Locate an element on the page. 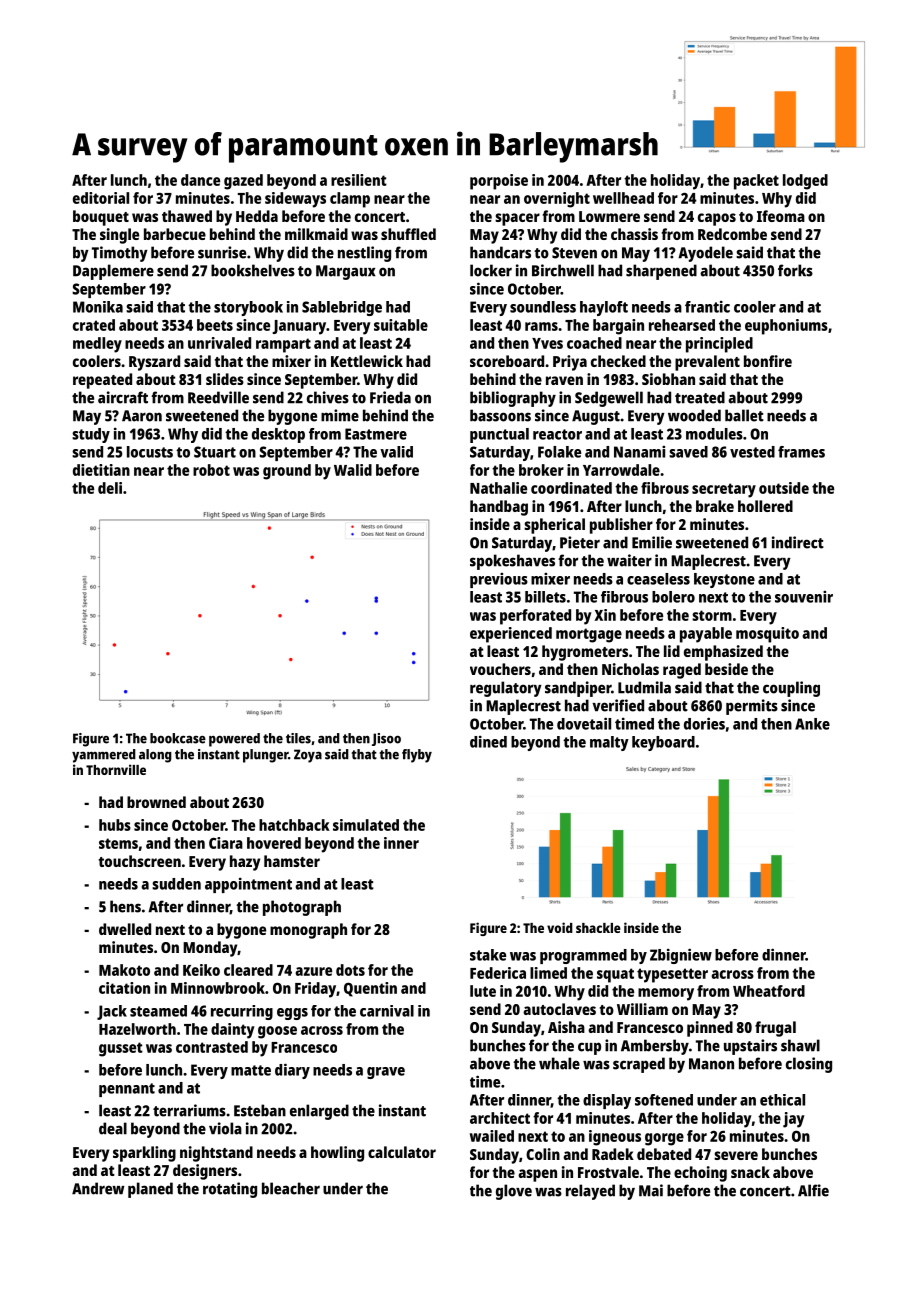  Makoto is located at coordinates (124, 970).
